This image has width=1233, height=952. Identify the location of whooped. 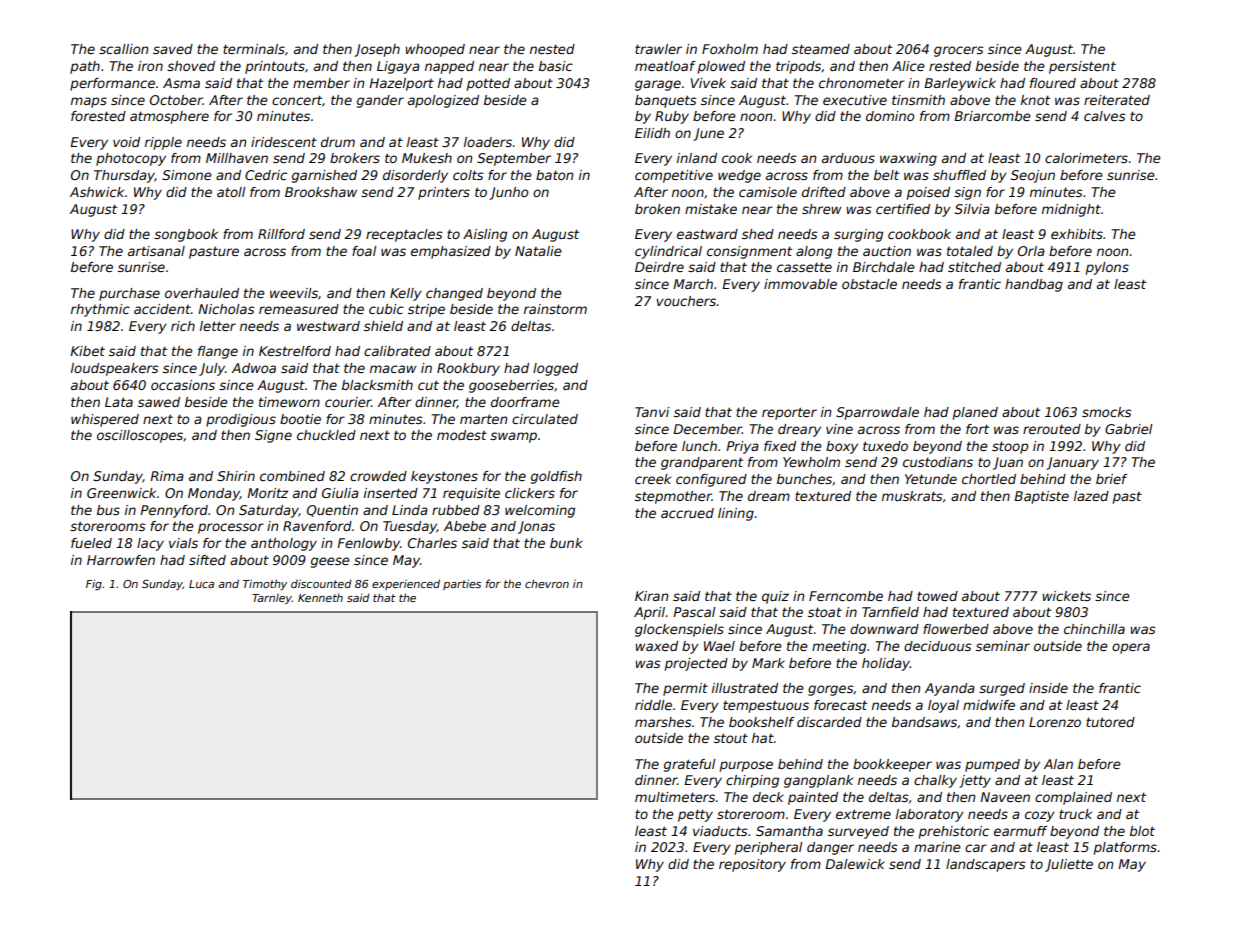
(435, 50).
